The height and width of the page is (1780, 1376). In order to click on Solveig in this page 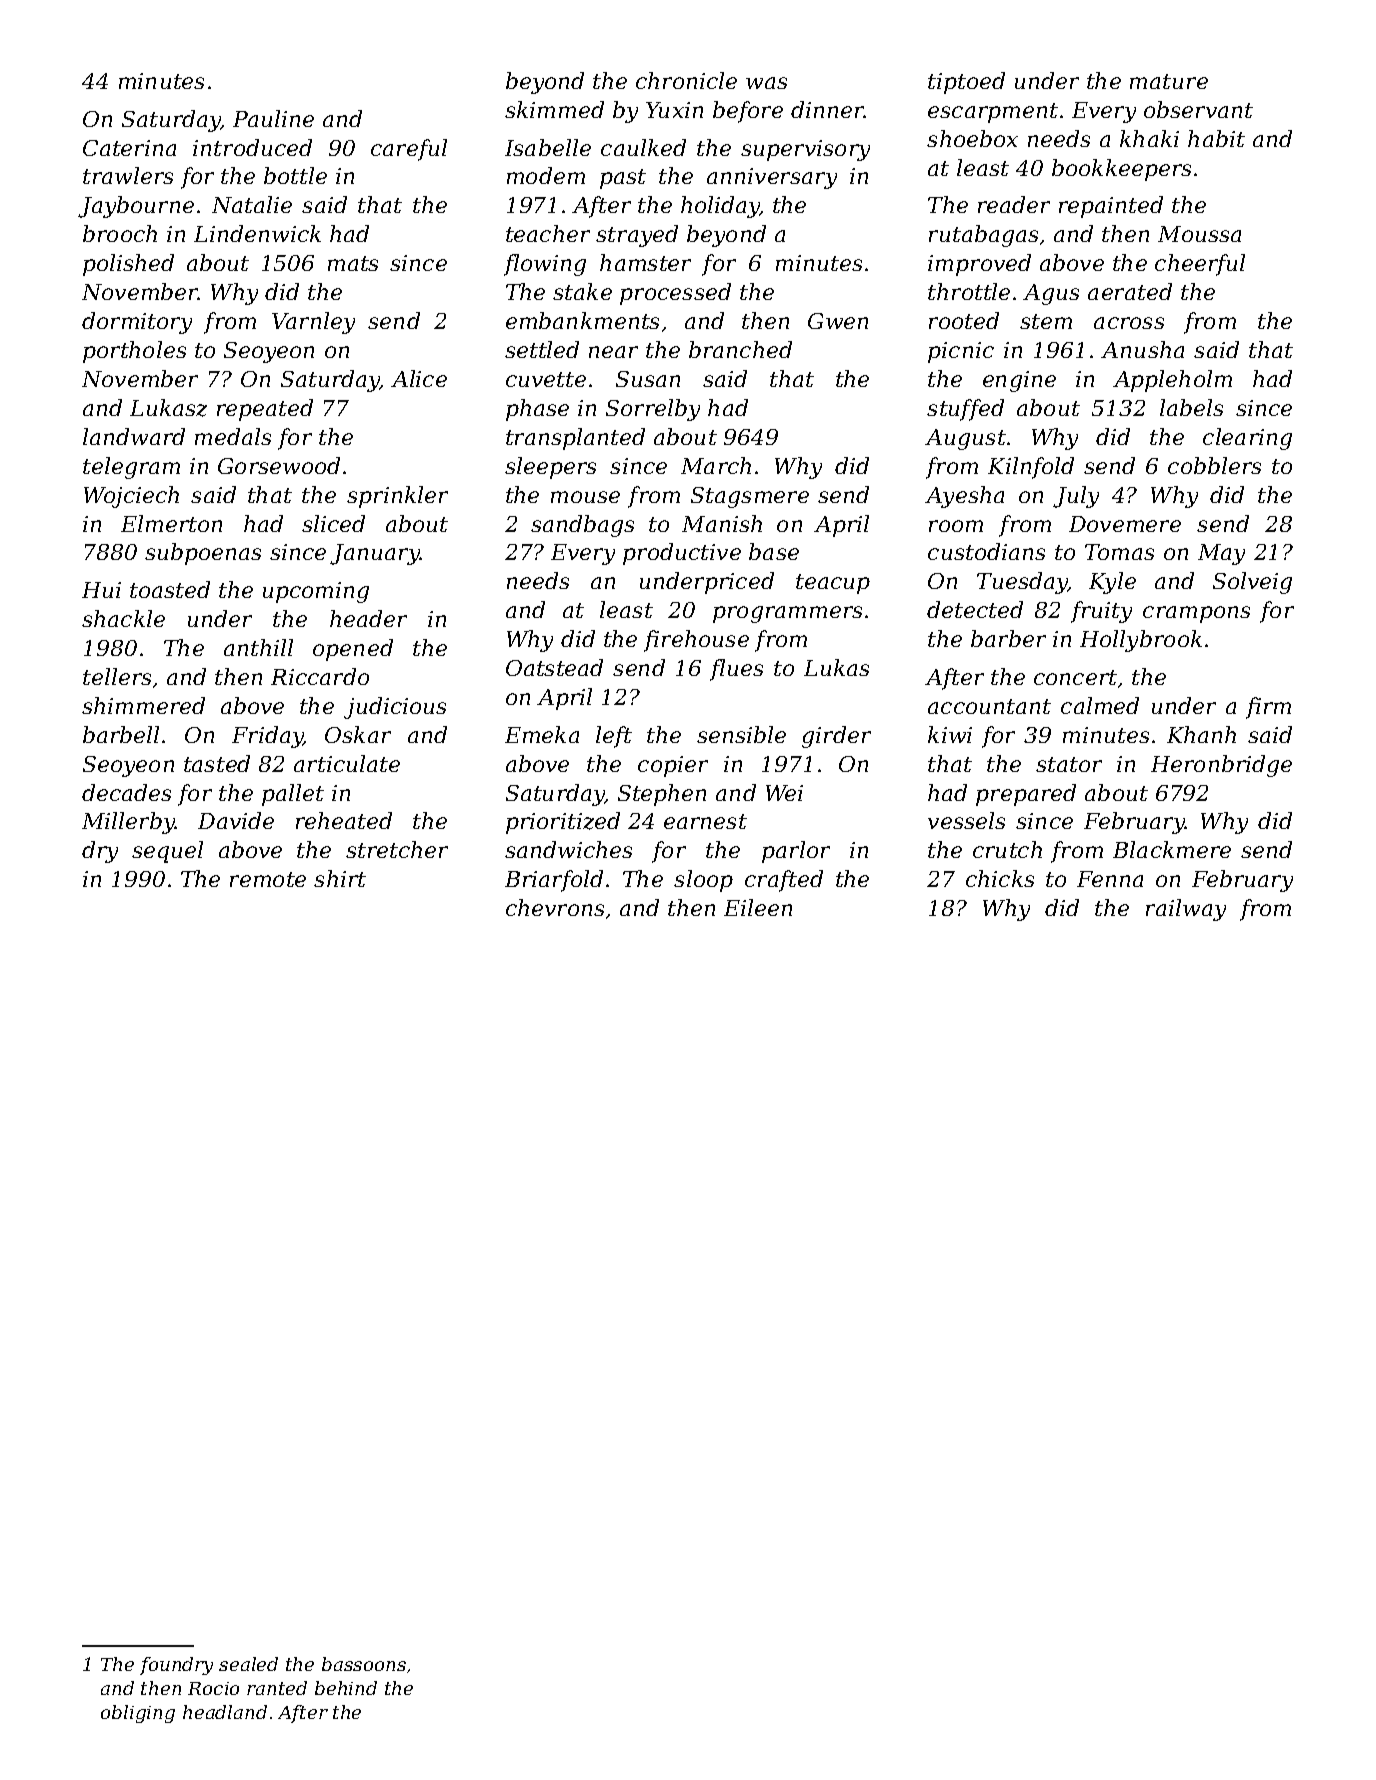, I will do `click(1252, 583)`.
